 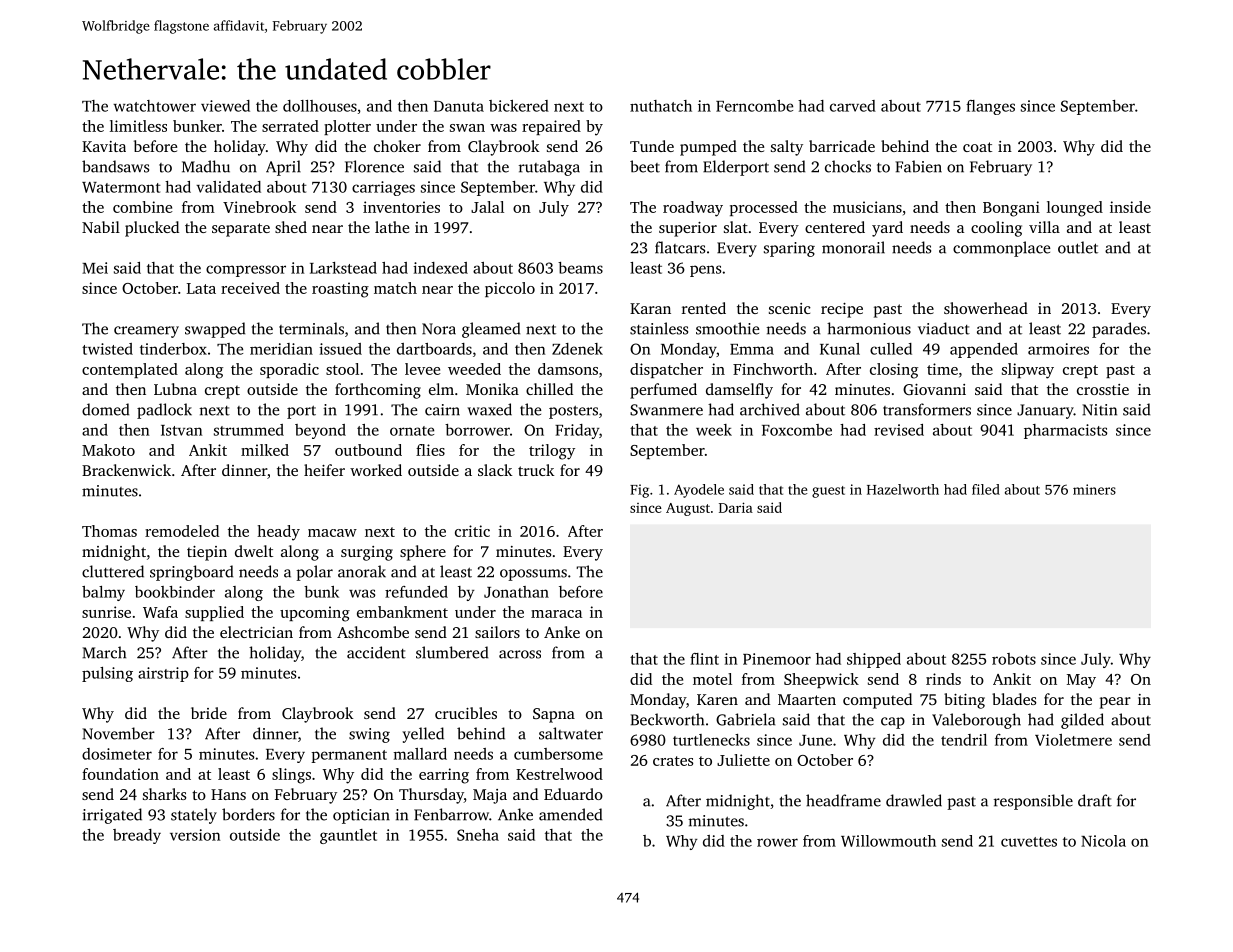 What do you see at coordinates (714, 430) in the screenshot?
I see `week` at bounding box center [714, 430].
